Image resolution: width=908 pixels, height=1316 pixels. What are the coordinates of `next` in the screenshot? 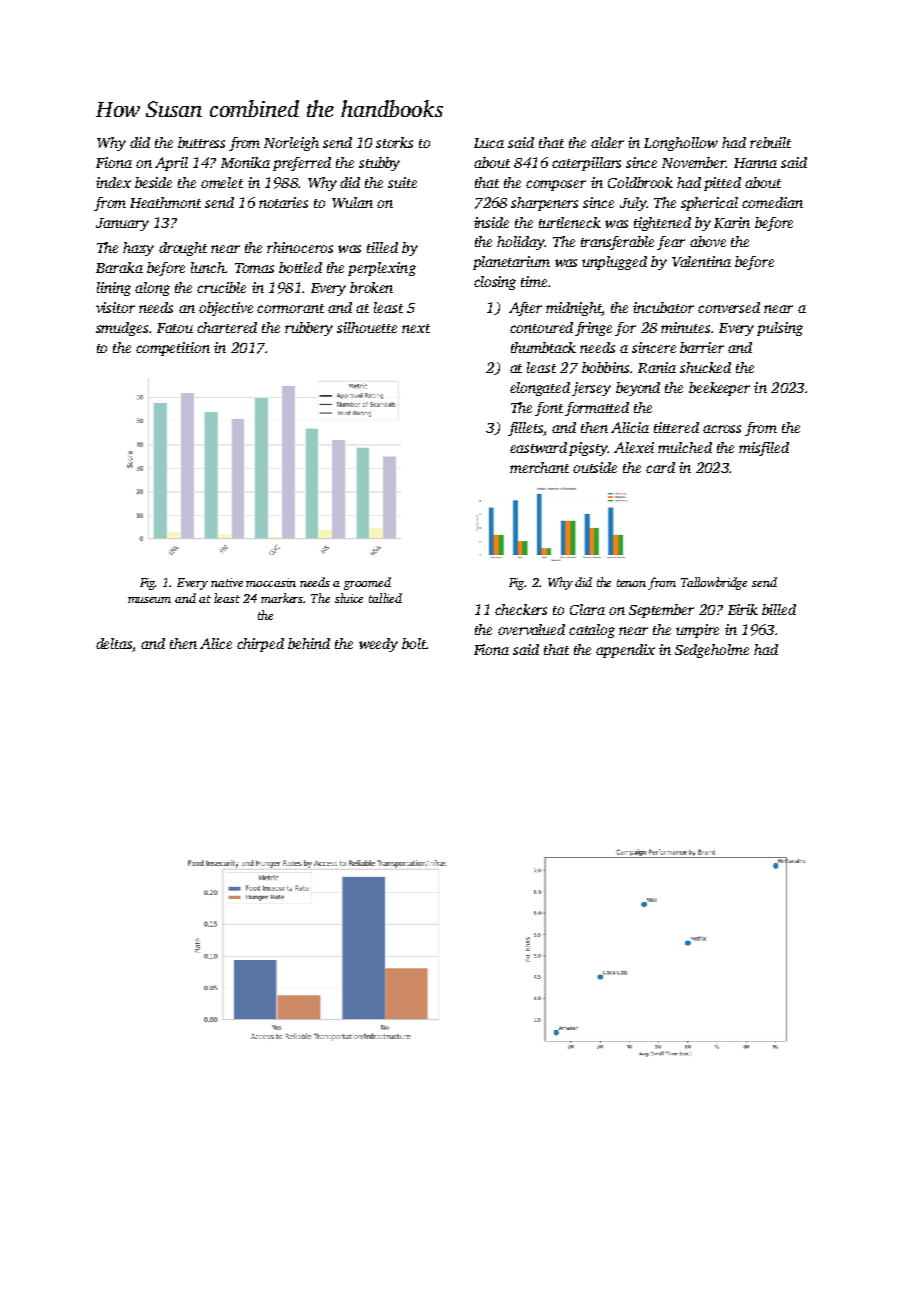 It's located at (416, 328).
